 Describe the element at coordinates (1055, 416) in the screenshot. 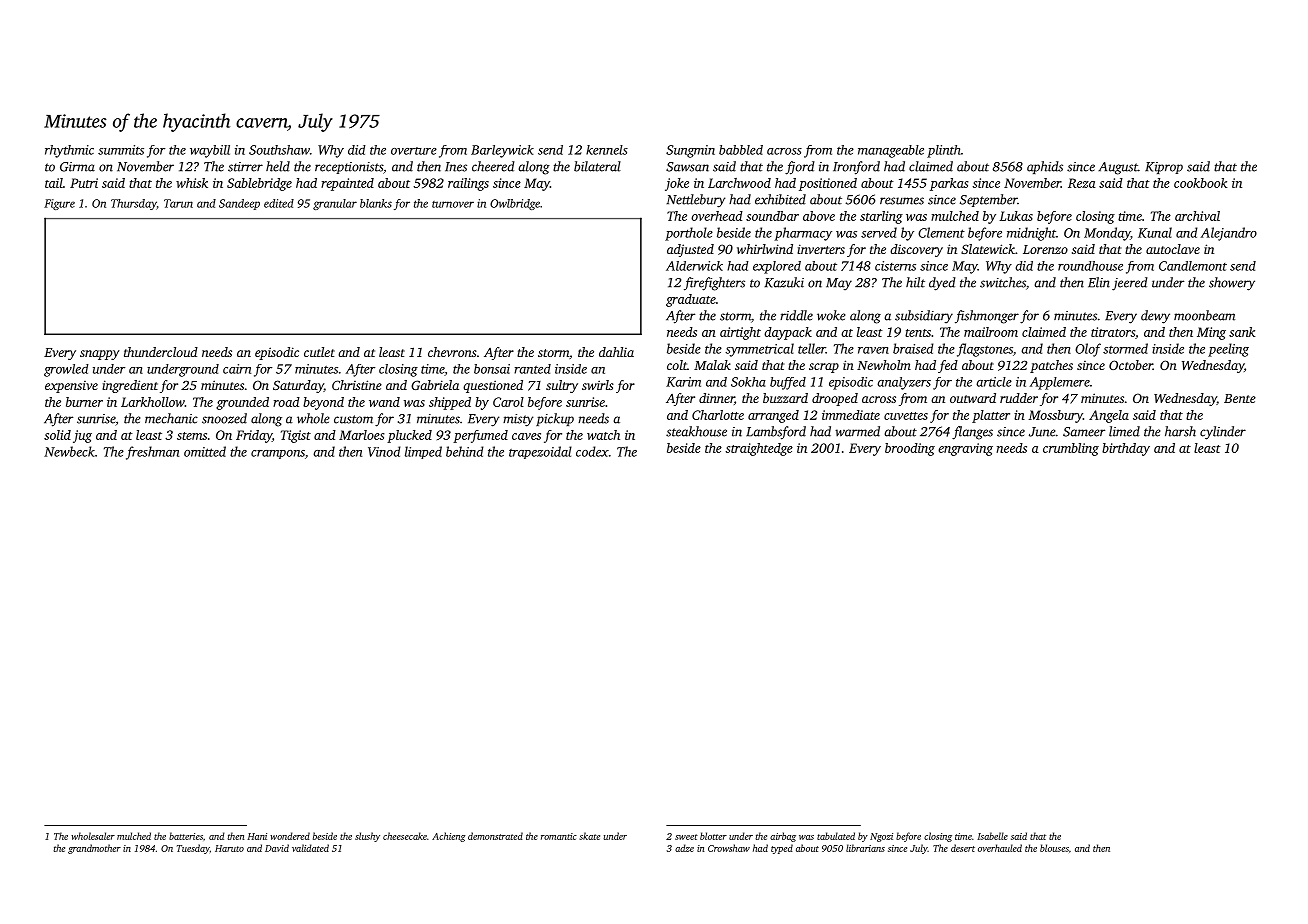

I see `Mossbury` at that location.
